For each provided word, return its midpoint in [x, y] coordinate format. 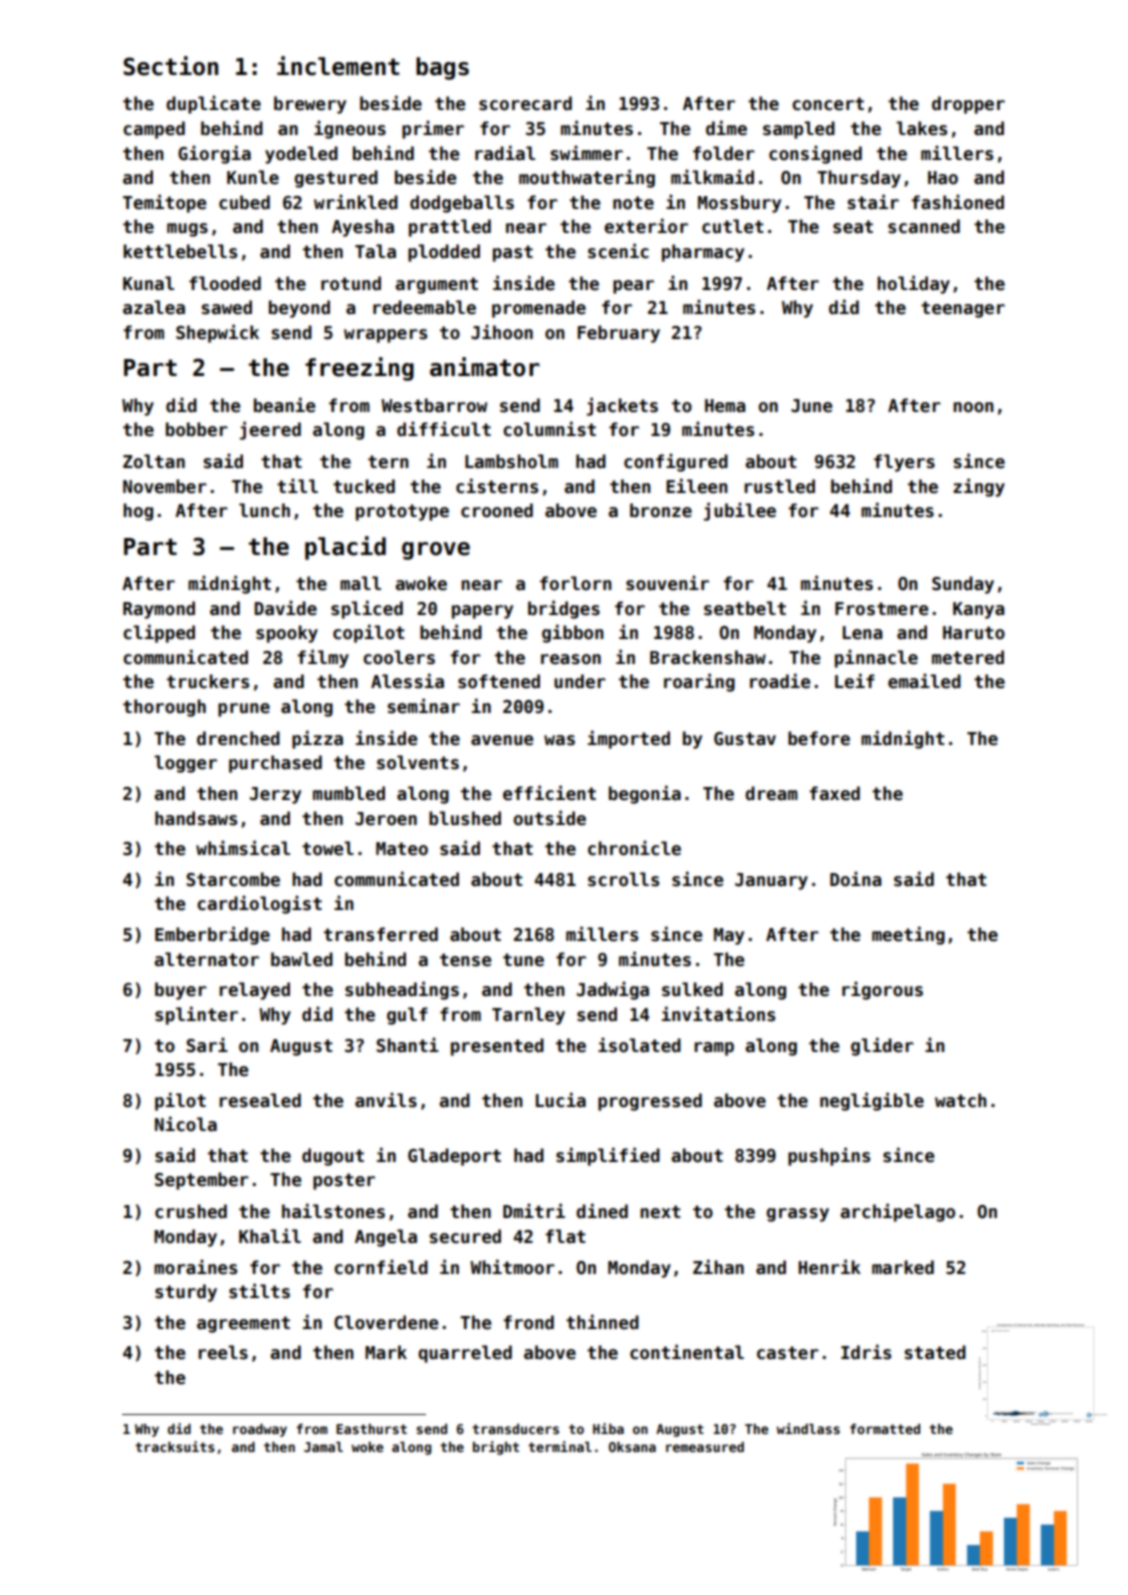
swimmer [587, 153]
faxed [834, 793]
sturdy [186, 1293]
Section [170, 66]
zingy [979, 487]
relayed [254, 991]
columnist [549, 429]
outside [550, 818]
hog [138, 512]
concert [828, 104]
